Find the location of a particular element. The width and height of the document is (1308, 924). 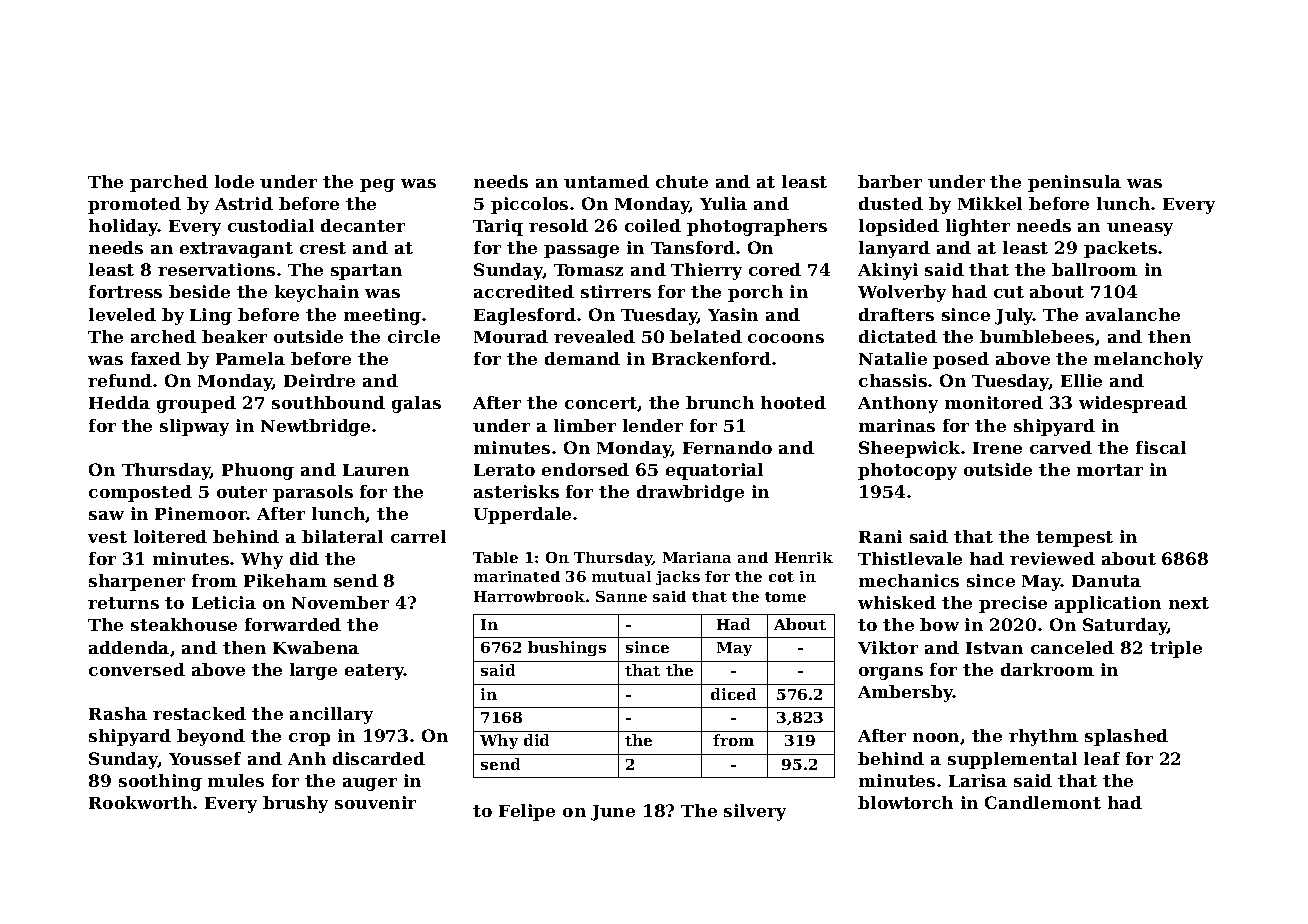

organs is located at coordinates (891, 673).
